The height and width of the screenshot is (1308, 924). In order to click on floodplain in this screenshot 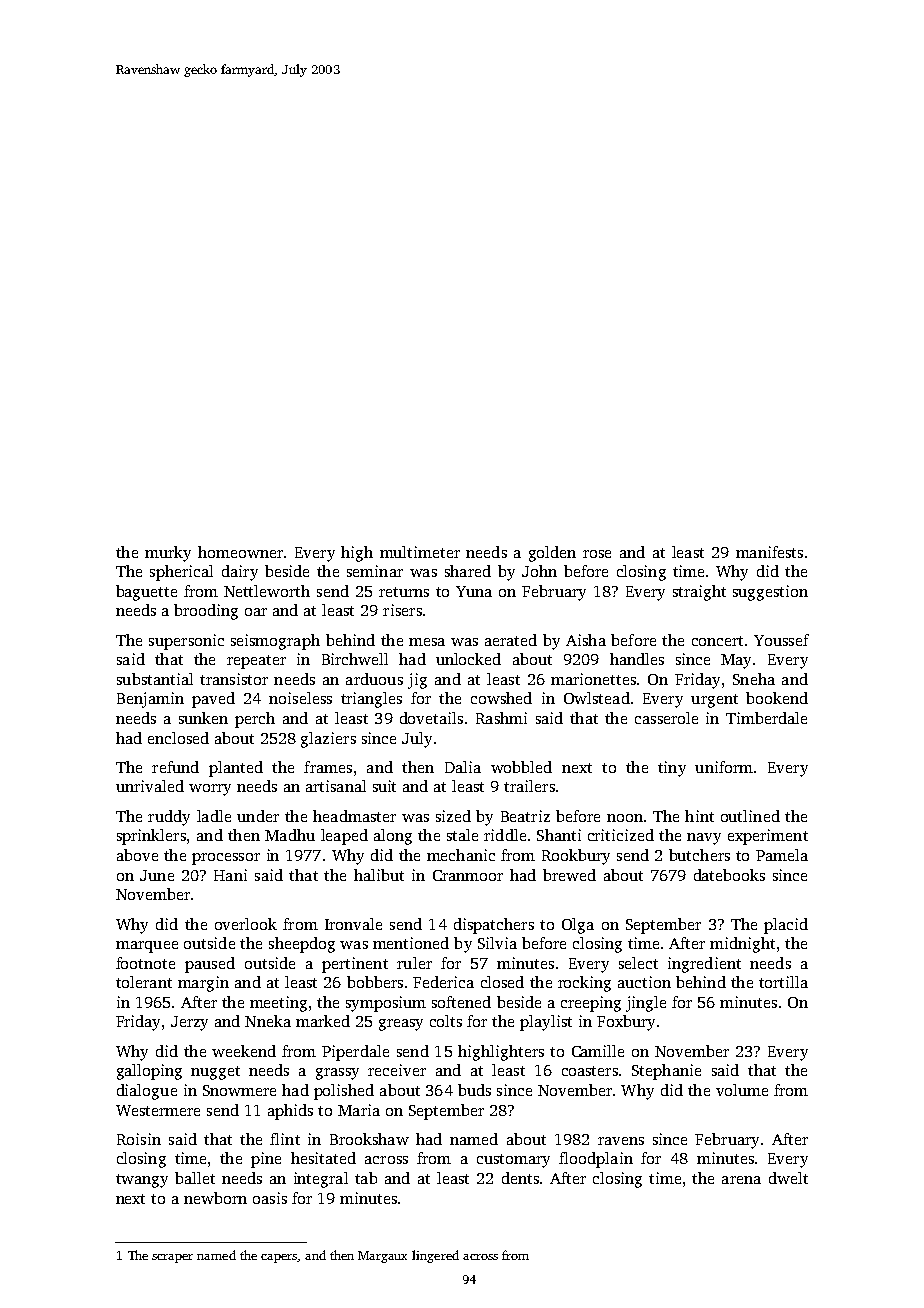, I will do `click(596, 1160)`.
